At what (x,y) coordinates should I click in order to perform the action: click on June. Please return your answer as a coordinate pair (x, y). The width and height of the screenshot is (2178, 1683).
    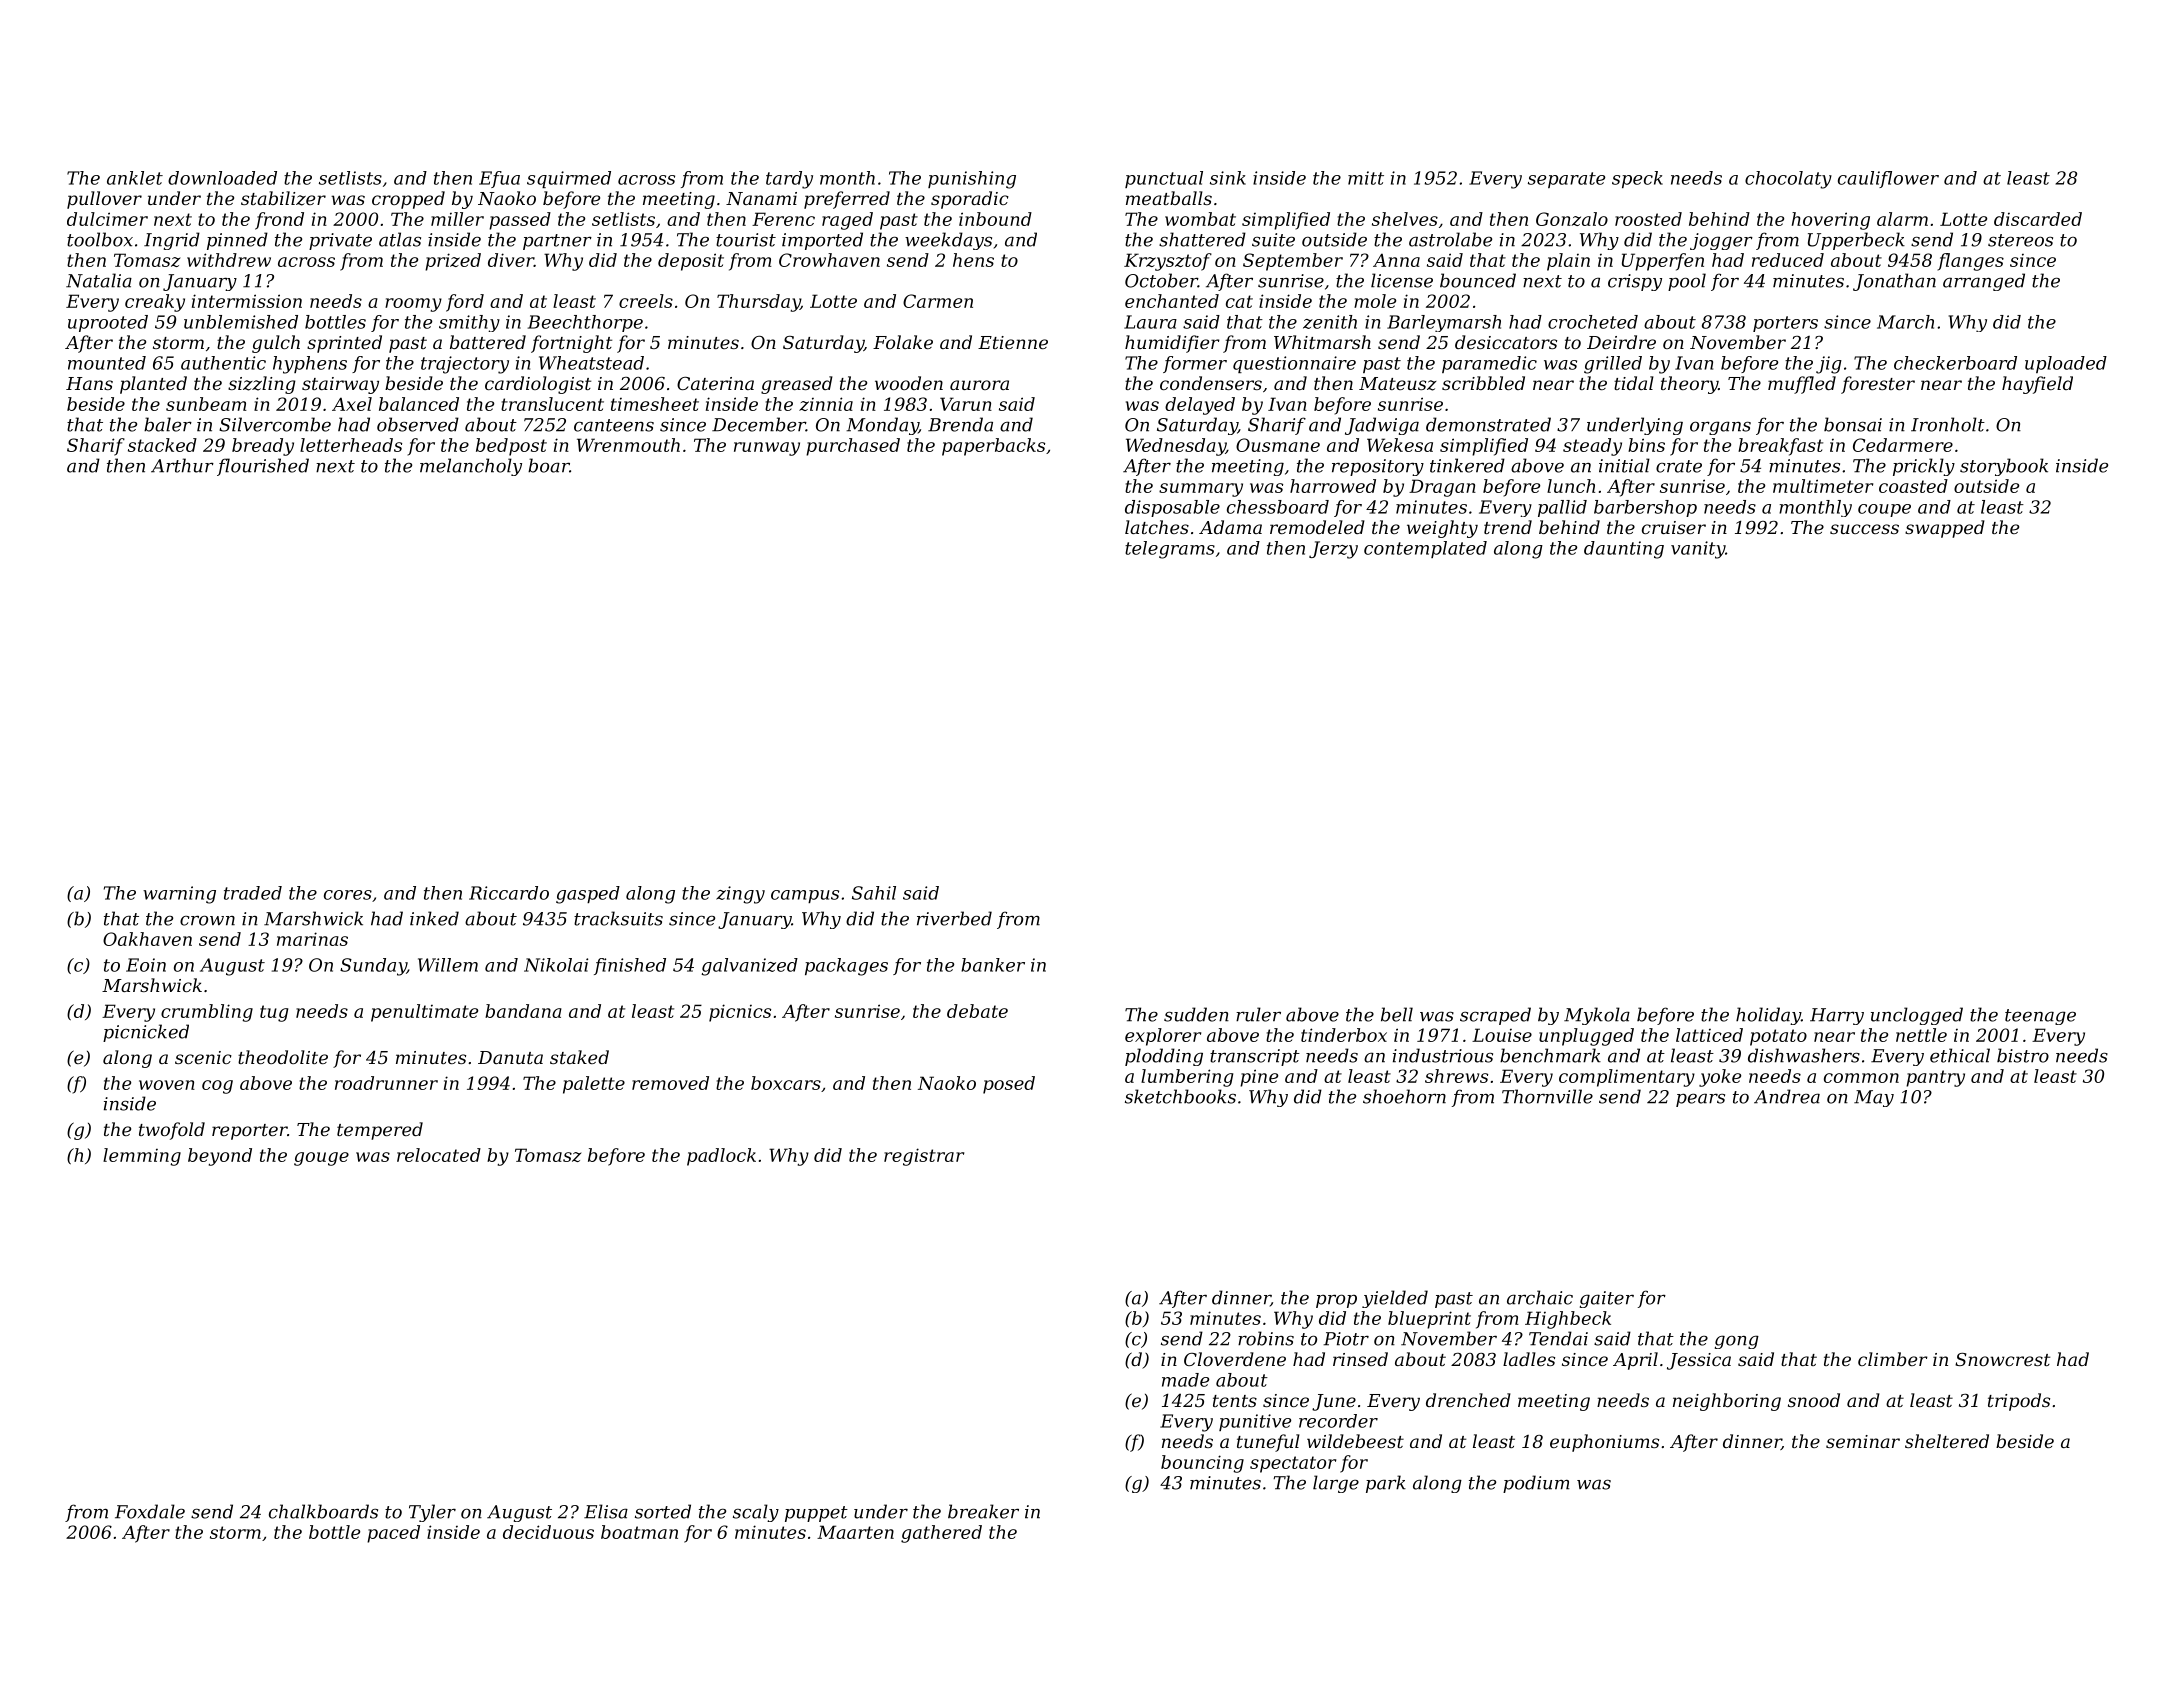
    Looking at the image, I should click on (1334, 1402).
